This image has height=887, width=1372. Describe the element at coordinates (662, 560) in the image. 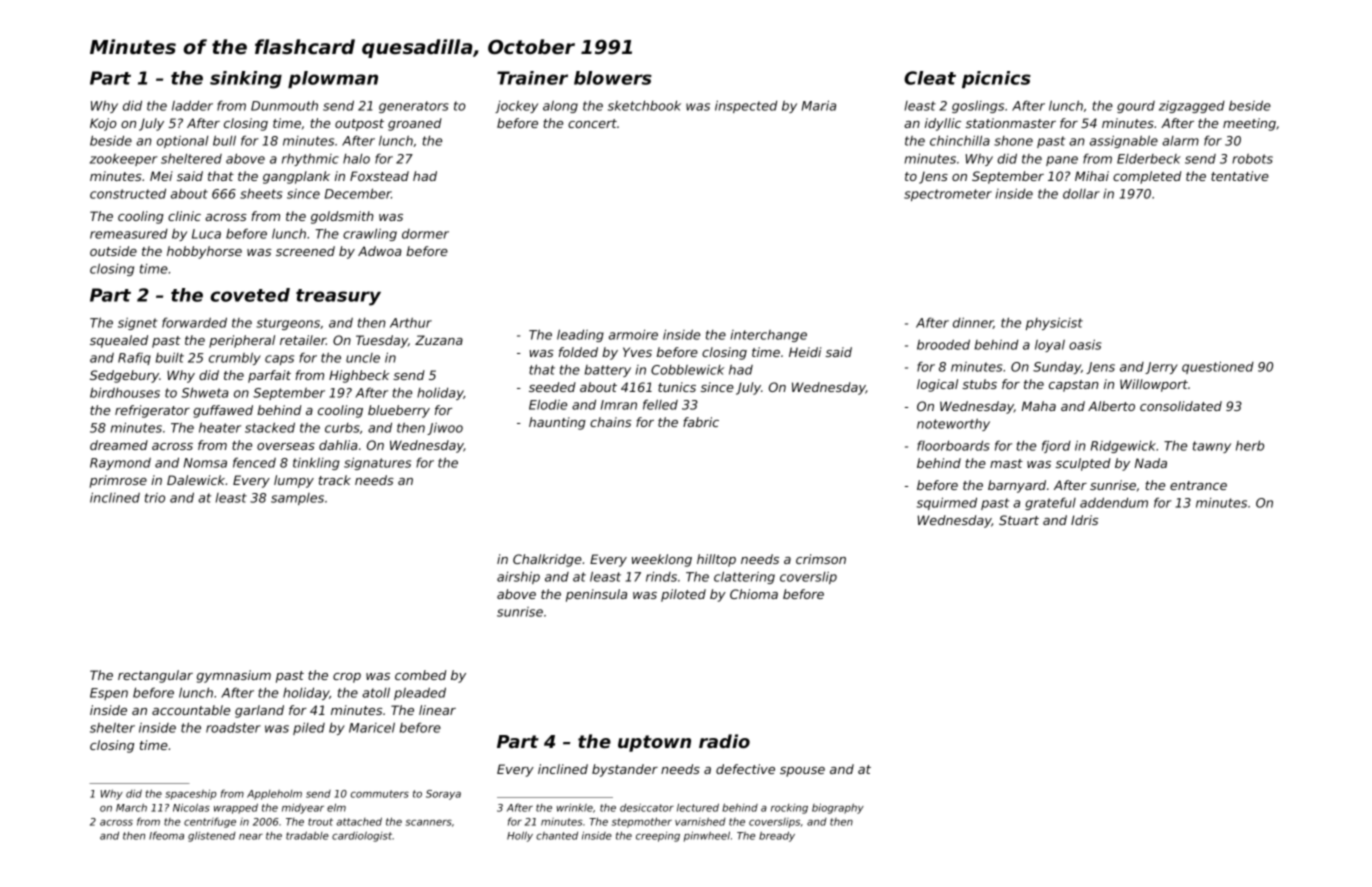

I see `weeklong` at that location.
